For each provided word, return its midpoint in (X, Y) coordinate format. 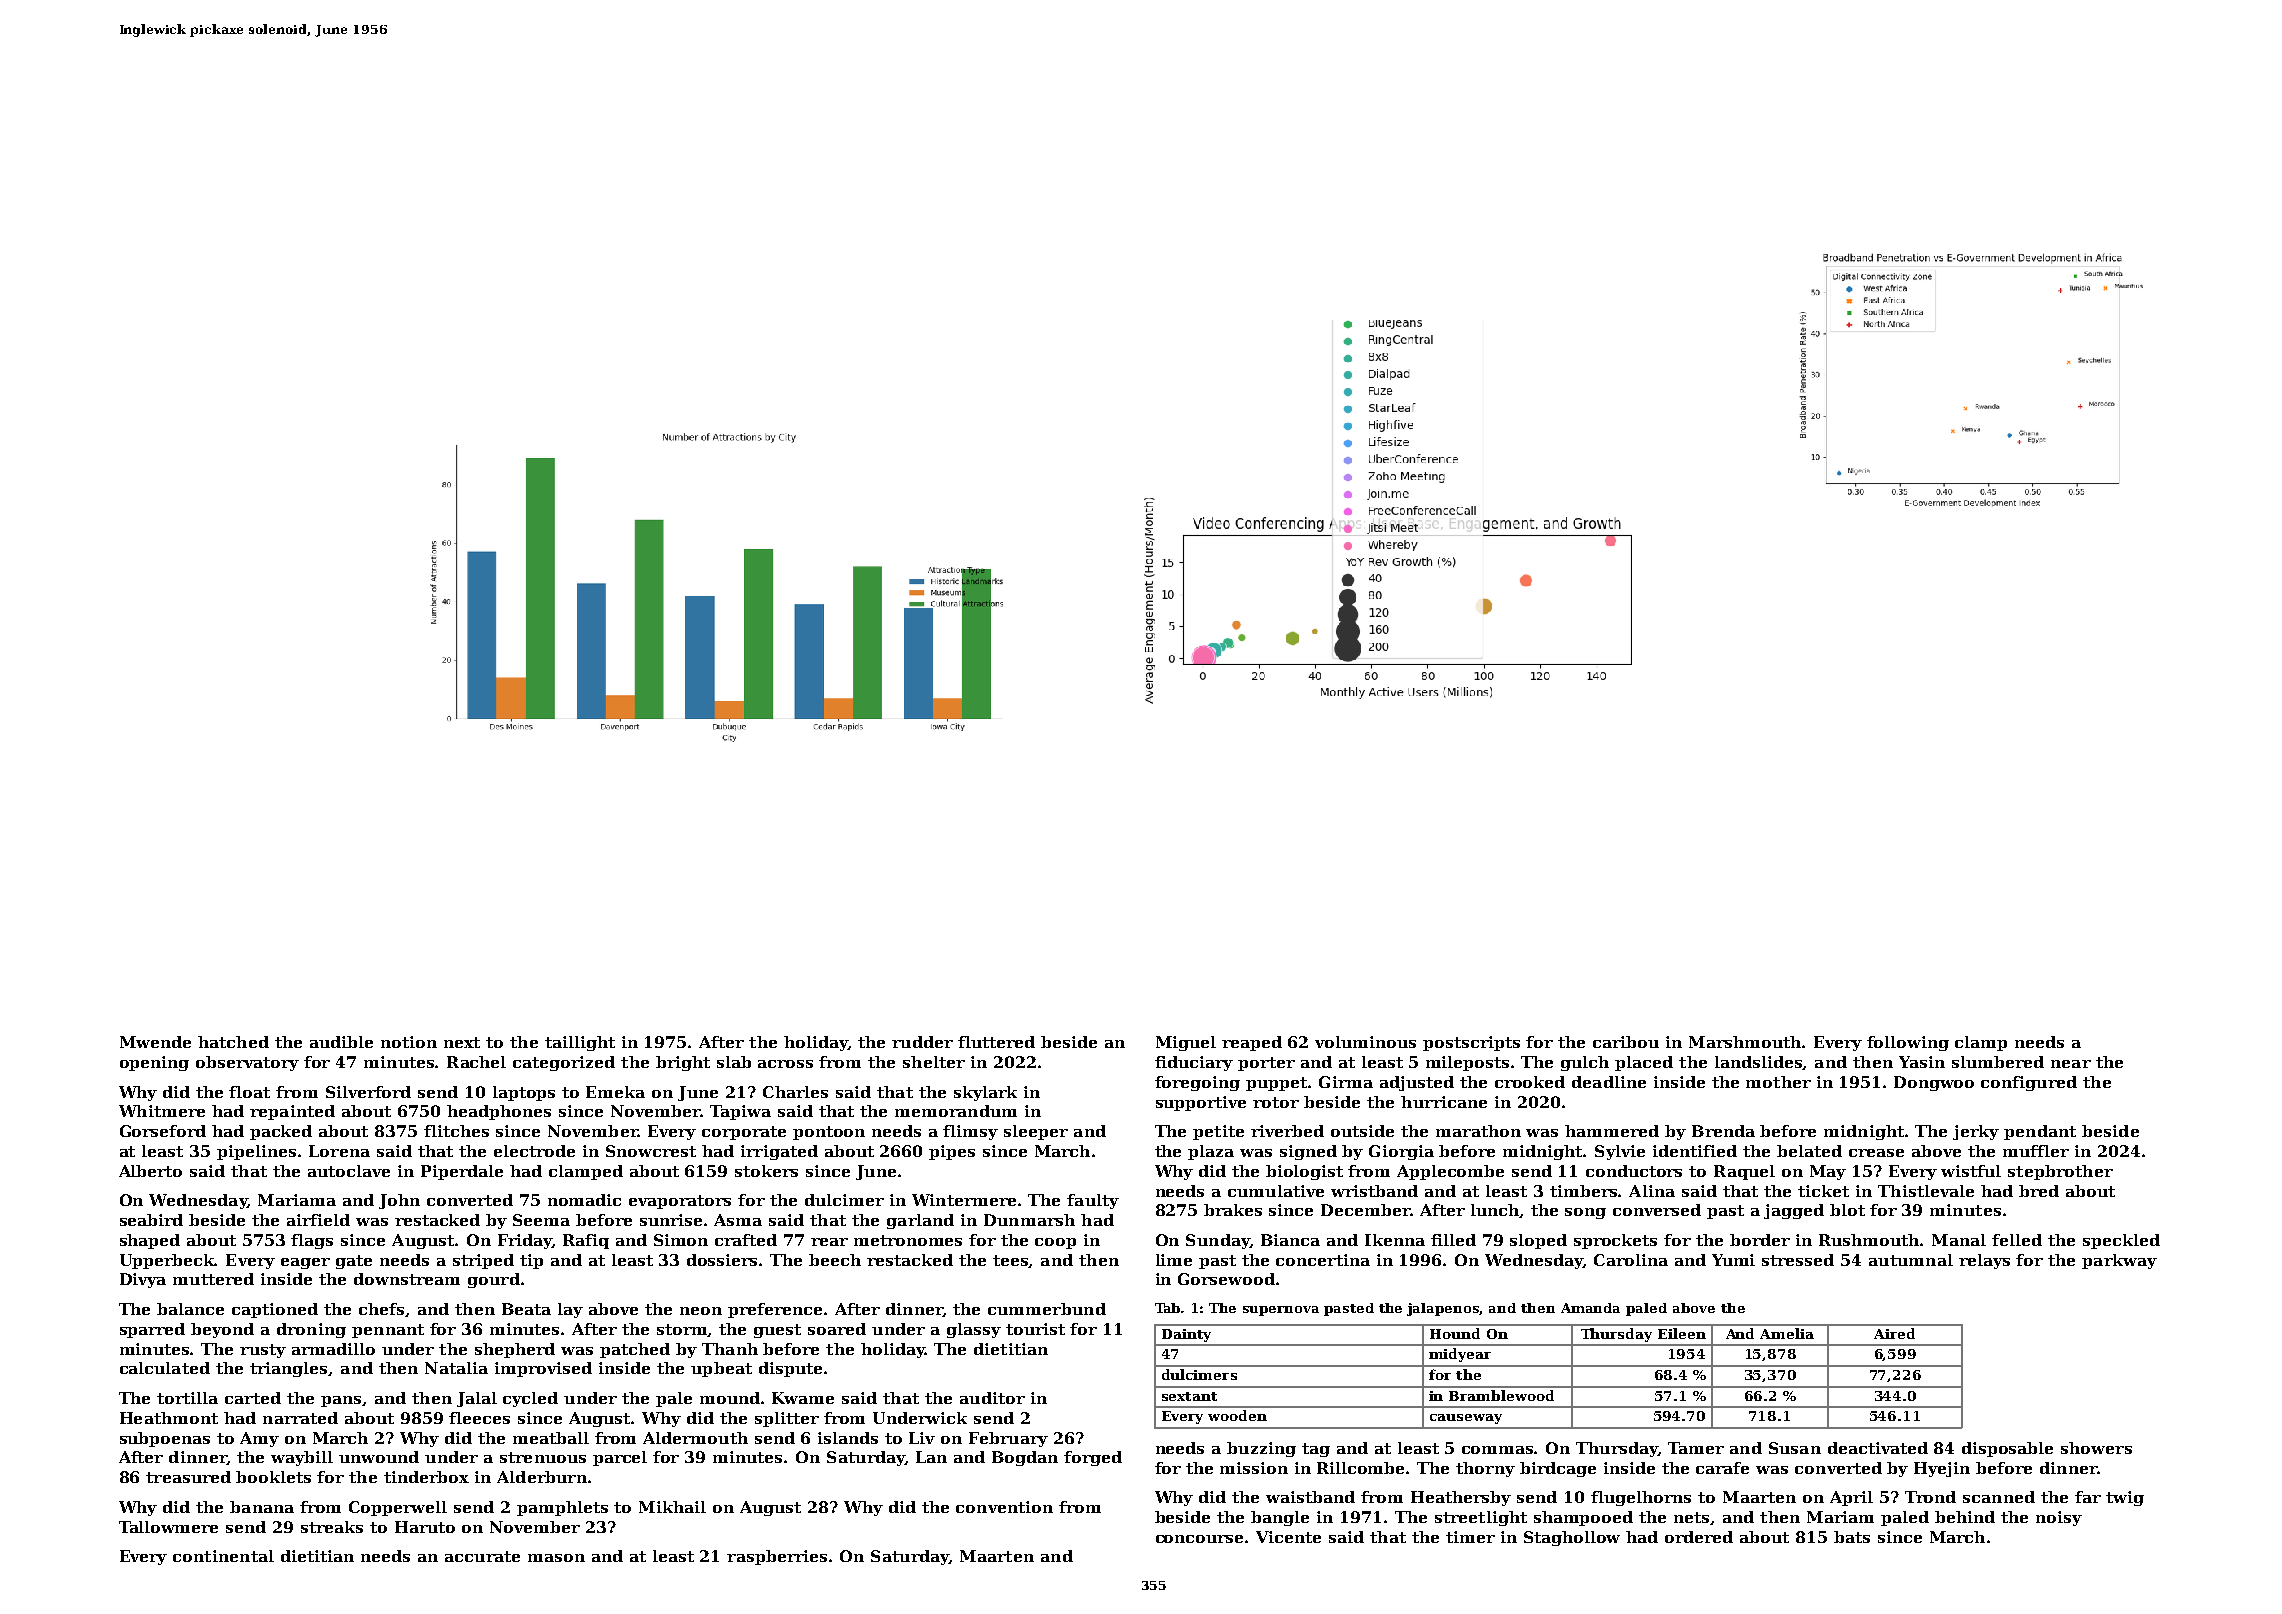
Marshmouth (1746, 1042)
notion (409, 1042)
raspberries (777, 1557)
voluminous (1365, 1042)
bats (1852, 1537)
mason (556, 1558)
